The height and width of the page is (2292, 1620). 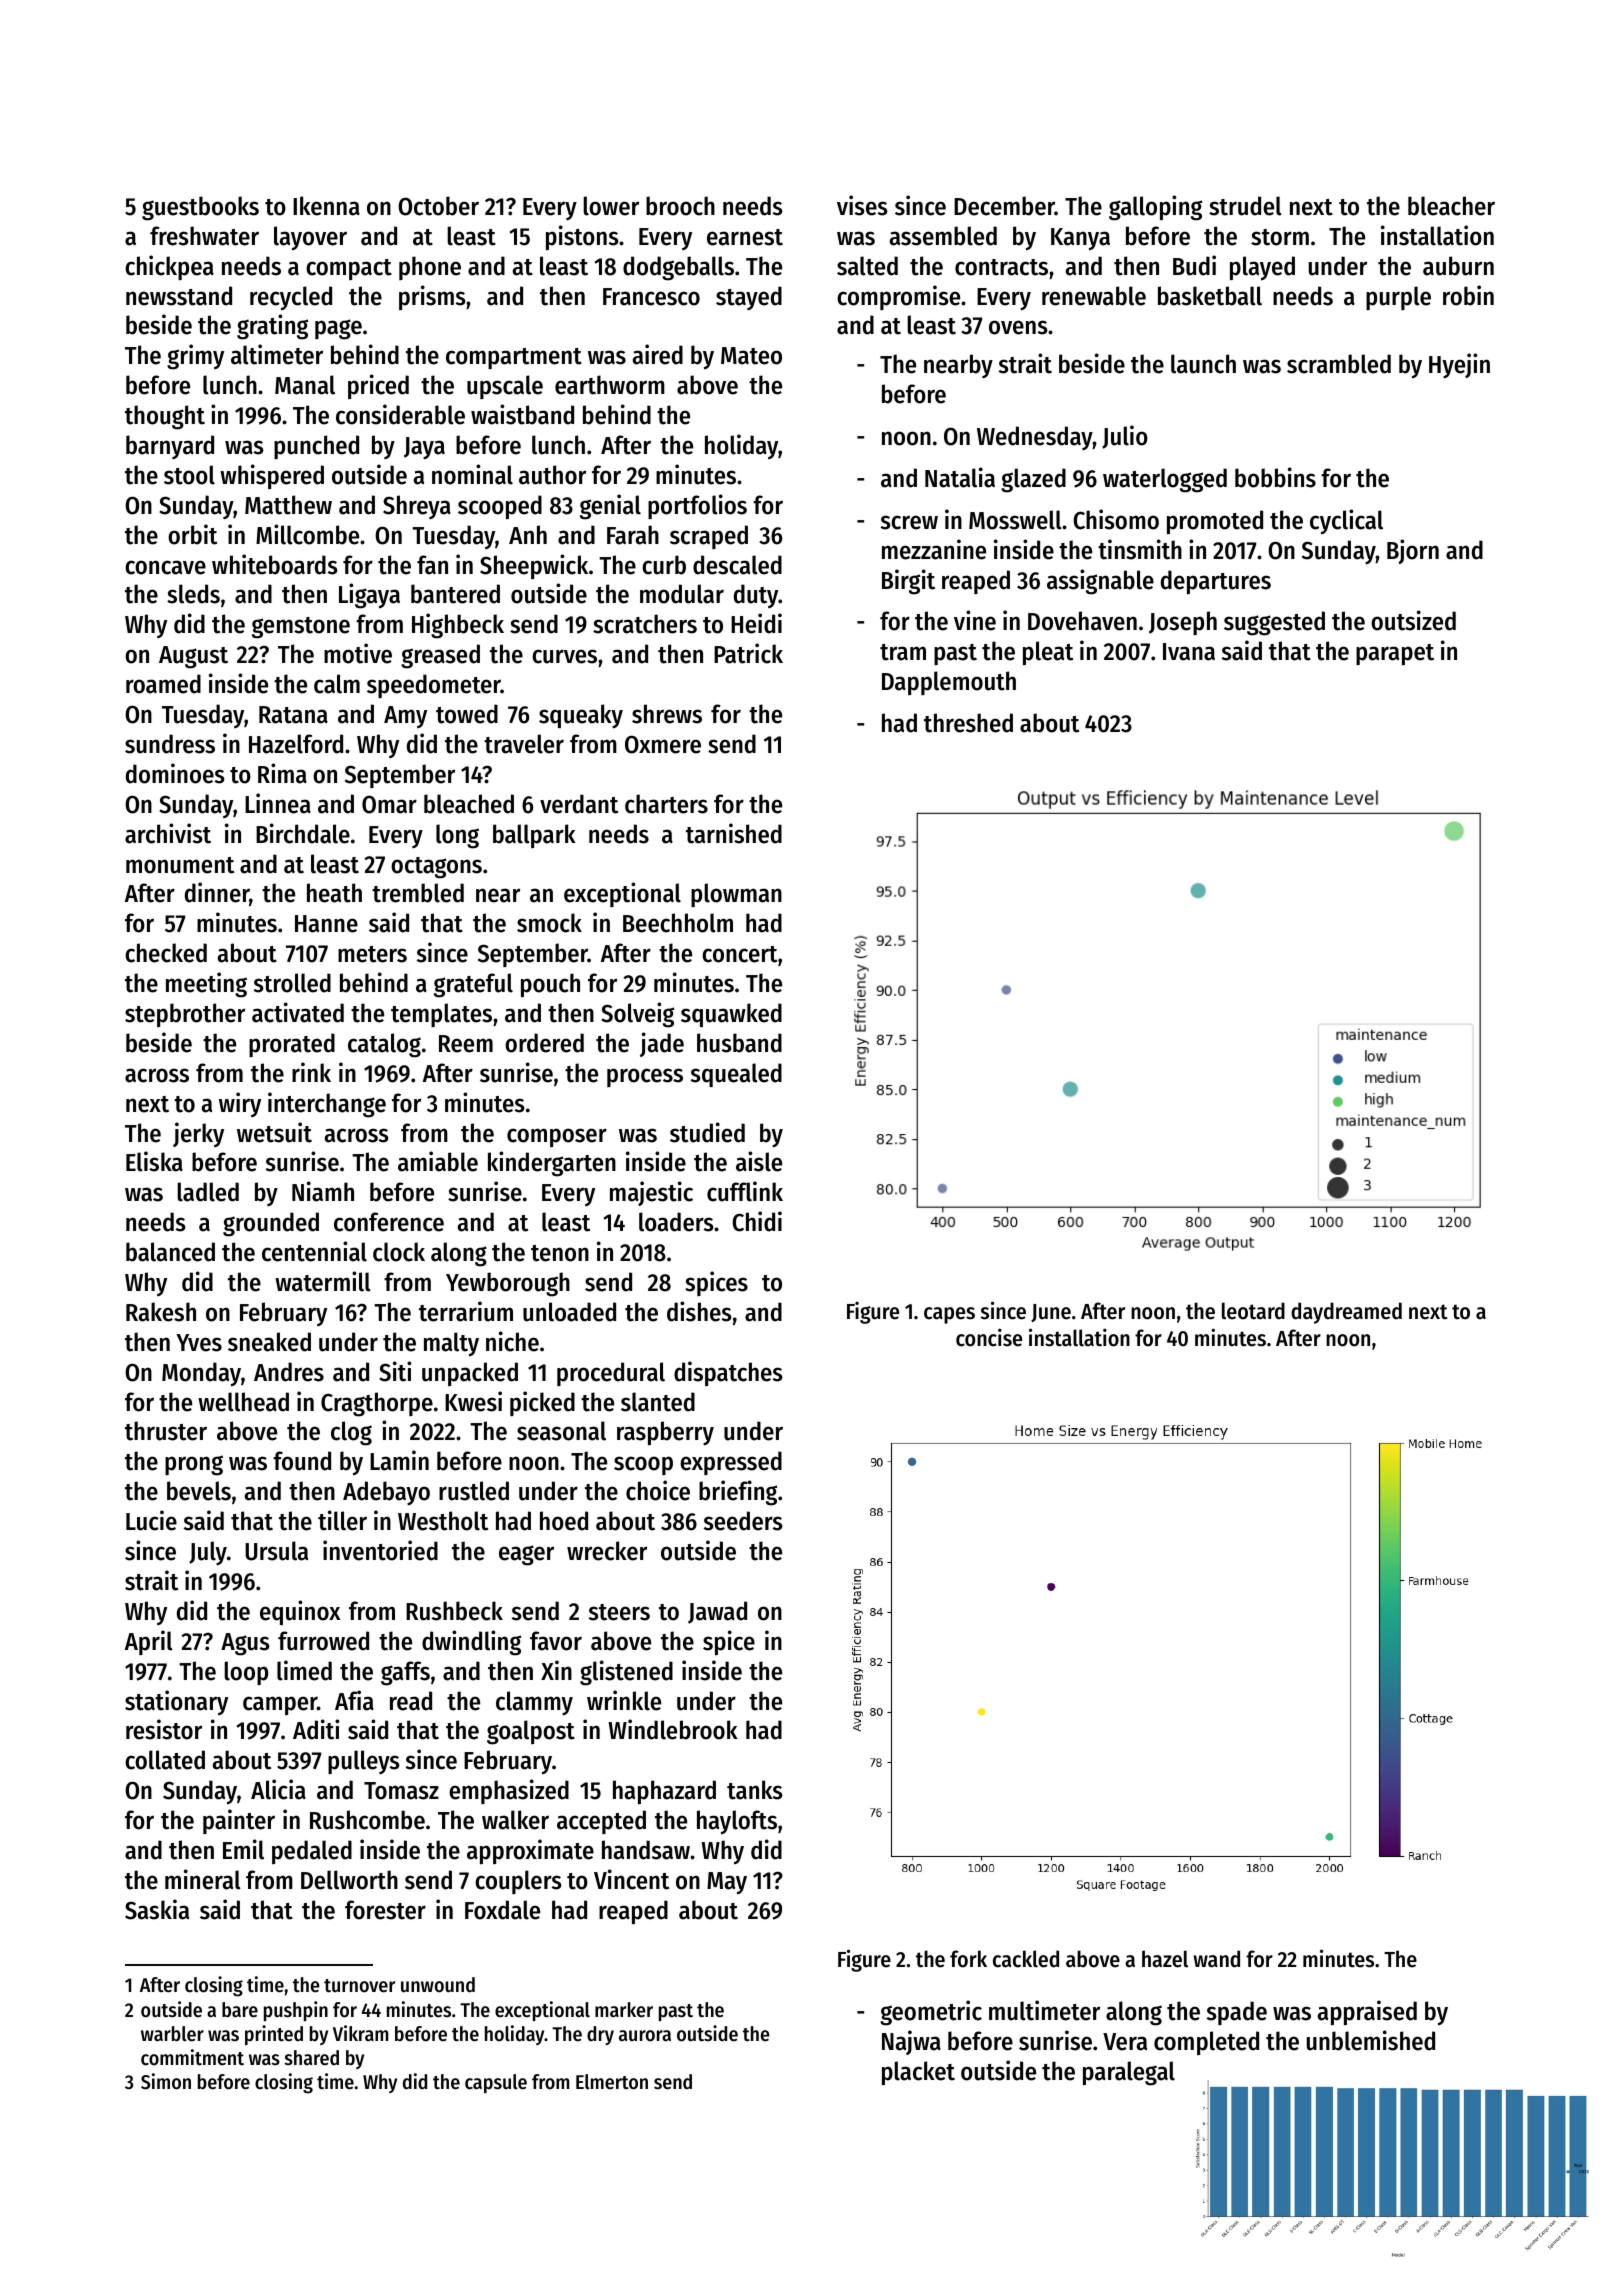 What do you see at coordinates (918, 2073) in the page?
I see `placket` at bounding box center [918, 2073].
